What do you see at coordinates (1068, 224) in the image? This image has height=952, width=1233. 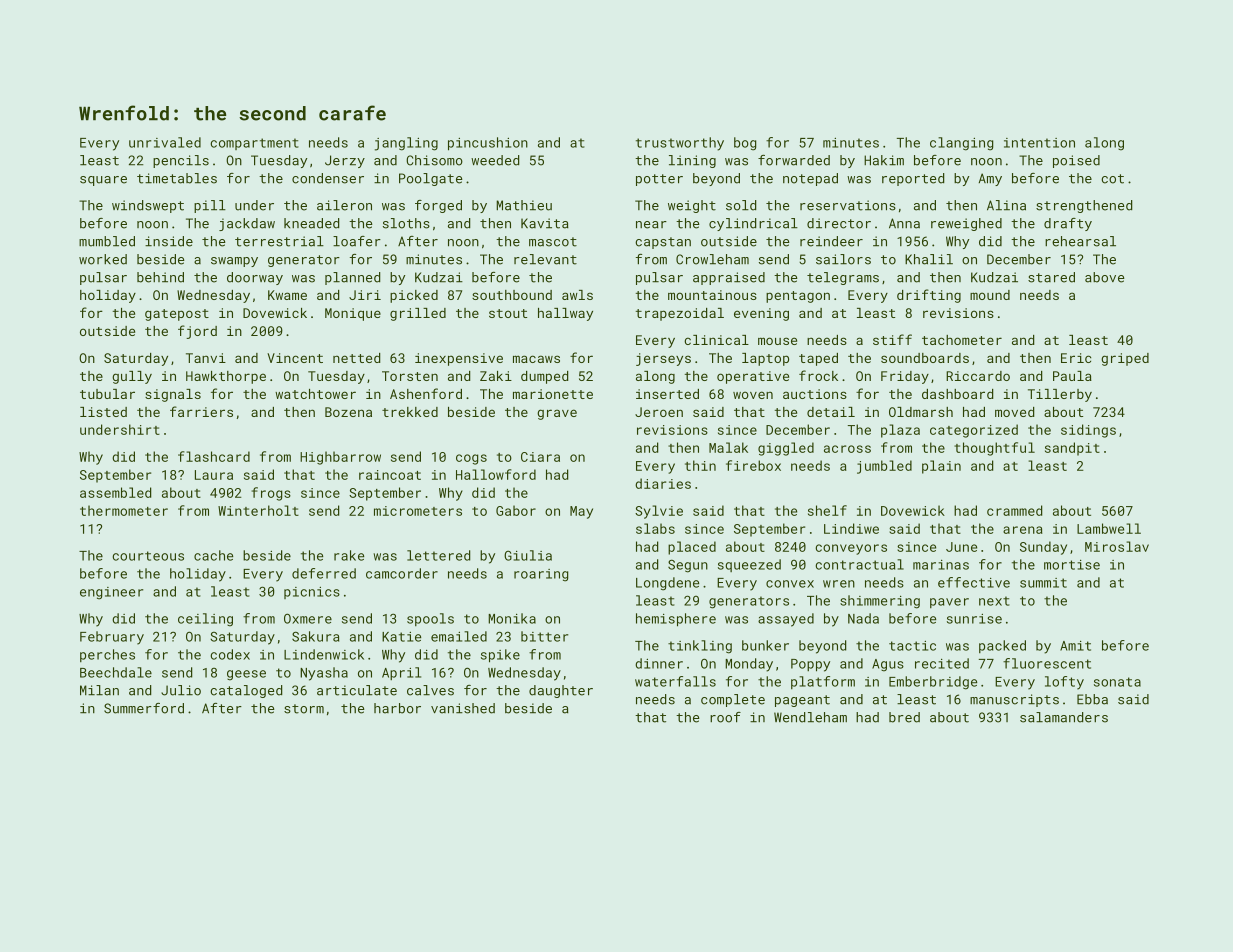 I see `drafty` at bounding box center [1068, 224].
